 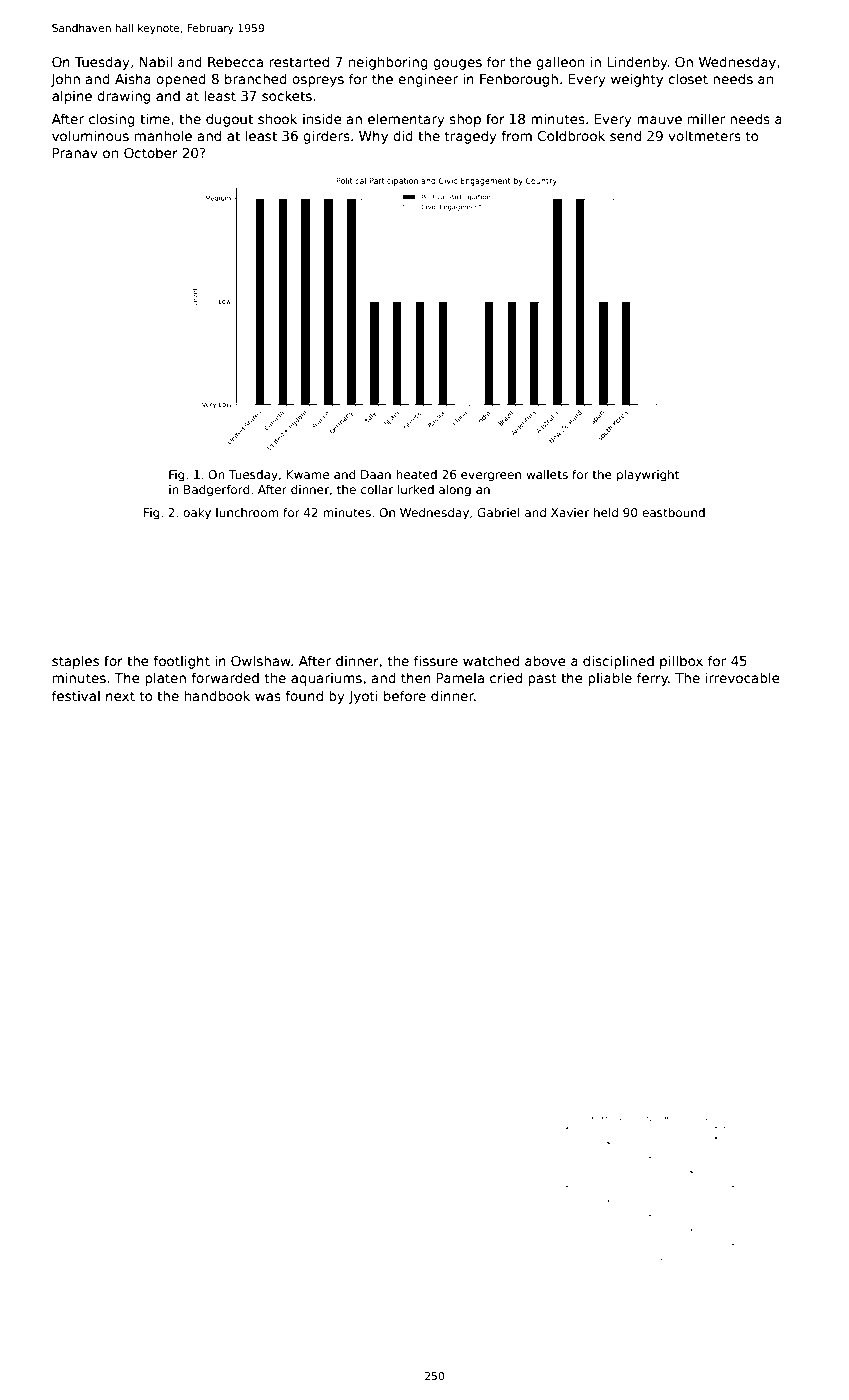 What do you see at coordinates (76, 695) in the page?
I see `festival` at bounding box center [76, 695].
